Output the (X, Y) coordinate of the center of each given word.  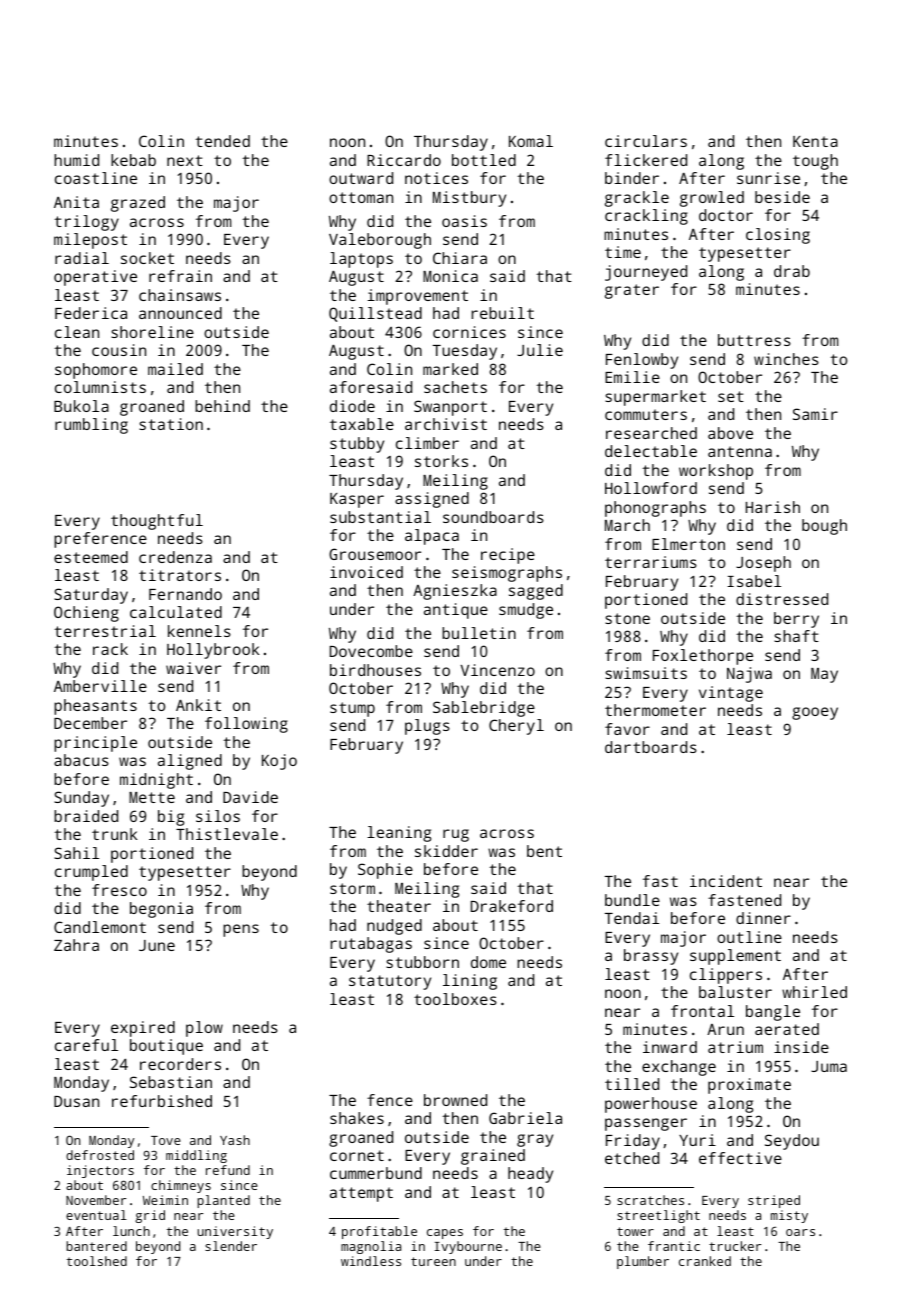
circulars (646, 141)
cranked (705, 1261)
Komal (531, 141)
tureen (433, 1261)
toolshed (96, 1261)
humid (76, 160)
